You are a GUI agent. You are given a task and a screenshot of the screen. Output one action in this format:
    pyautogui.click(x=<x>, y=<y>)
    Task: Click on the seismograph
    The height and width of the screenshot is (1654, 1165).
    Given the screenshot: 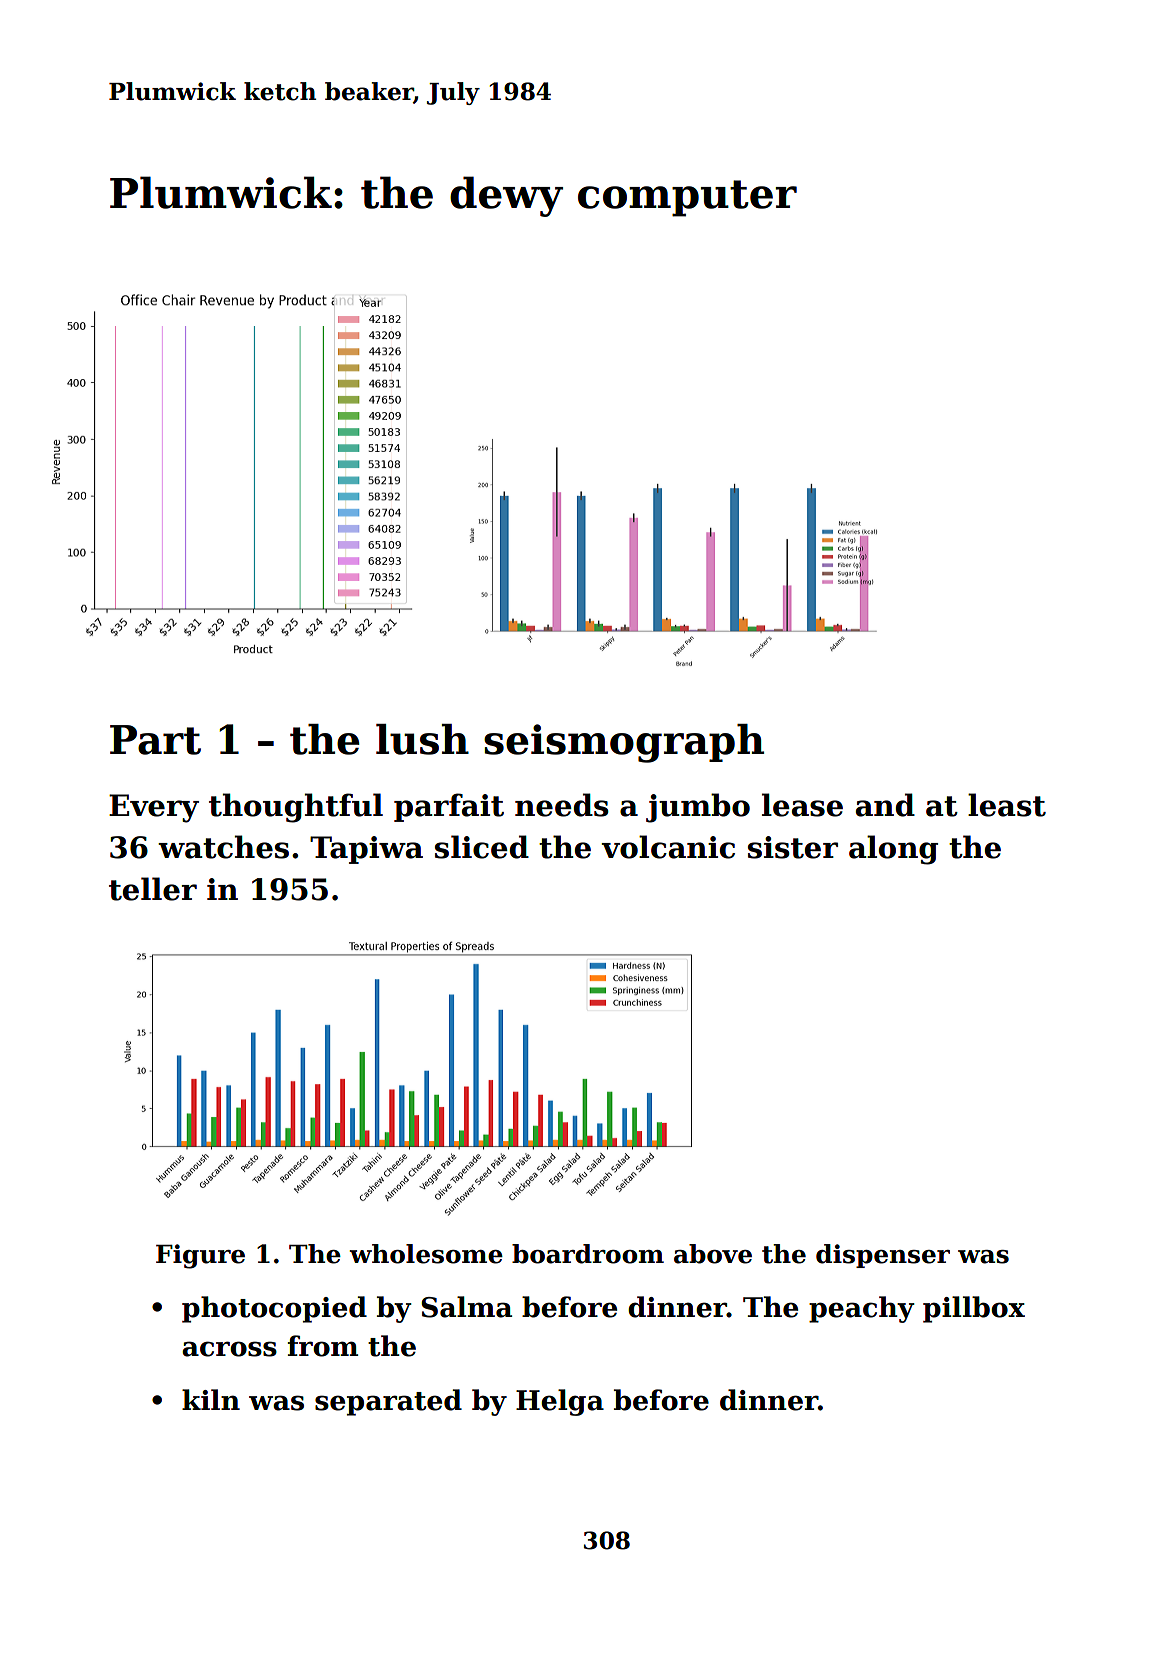 What is the action you would take?
    pyautogui.click(x=624, y=743)
